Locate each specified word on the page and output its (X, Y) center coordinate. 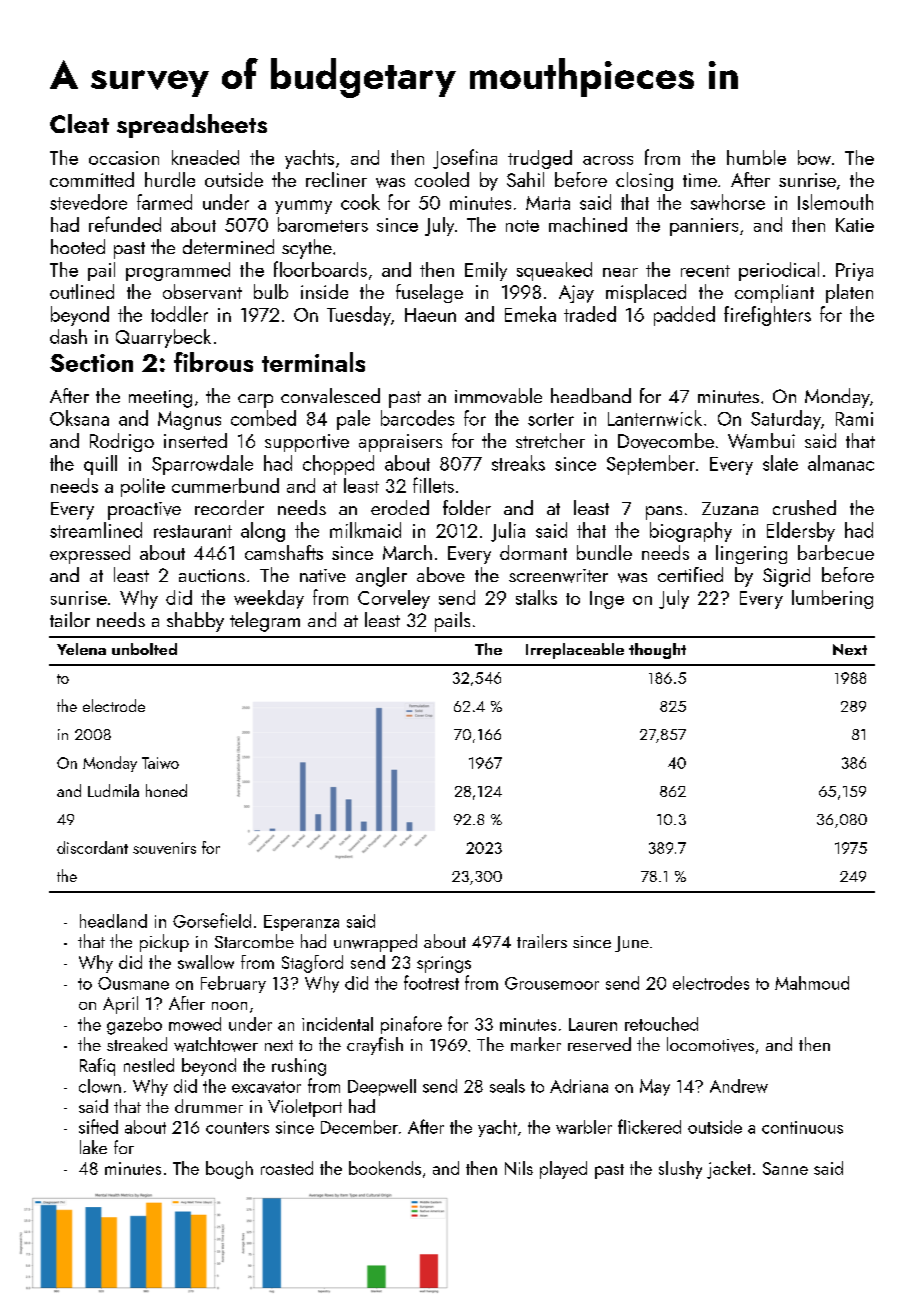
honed (166, 790)
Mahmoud (812, 983)
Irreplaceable (575, 651)
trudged (540, 159)
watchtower (216, 1044)
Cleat (79, 123)
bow (814, 157)
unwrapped (375, 943)
